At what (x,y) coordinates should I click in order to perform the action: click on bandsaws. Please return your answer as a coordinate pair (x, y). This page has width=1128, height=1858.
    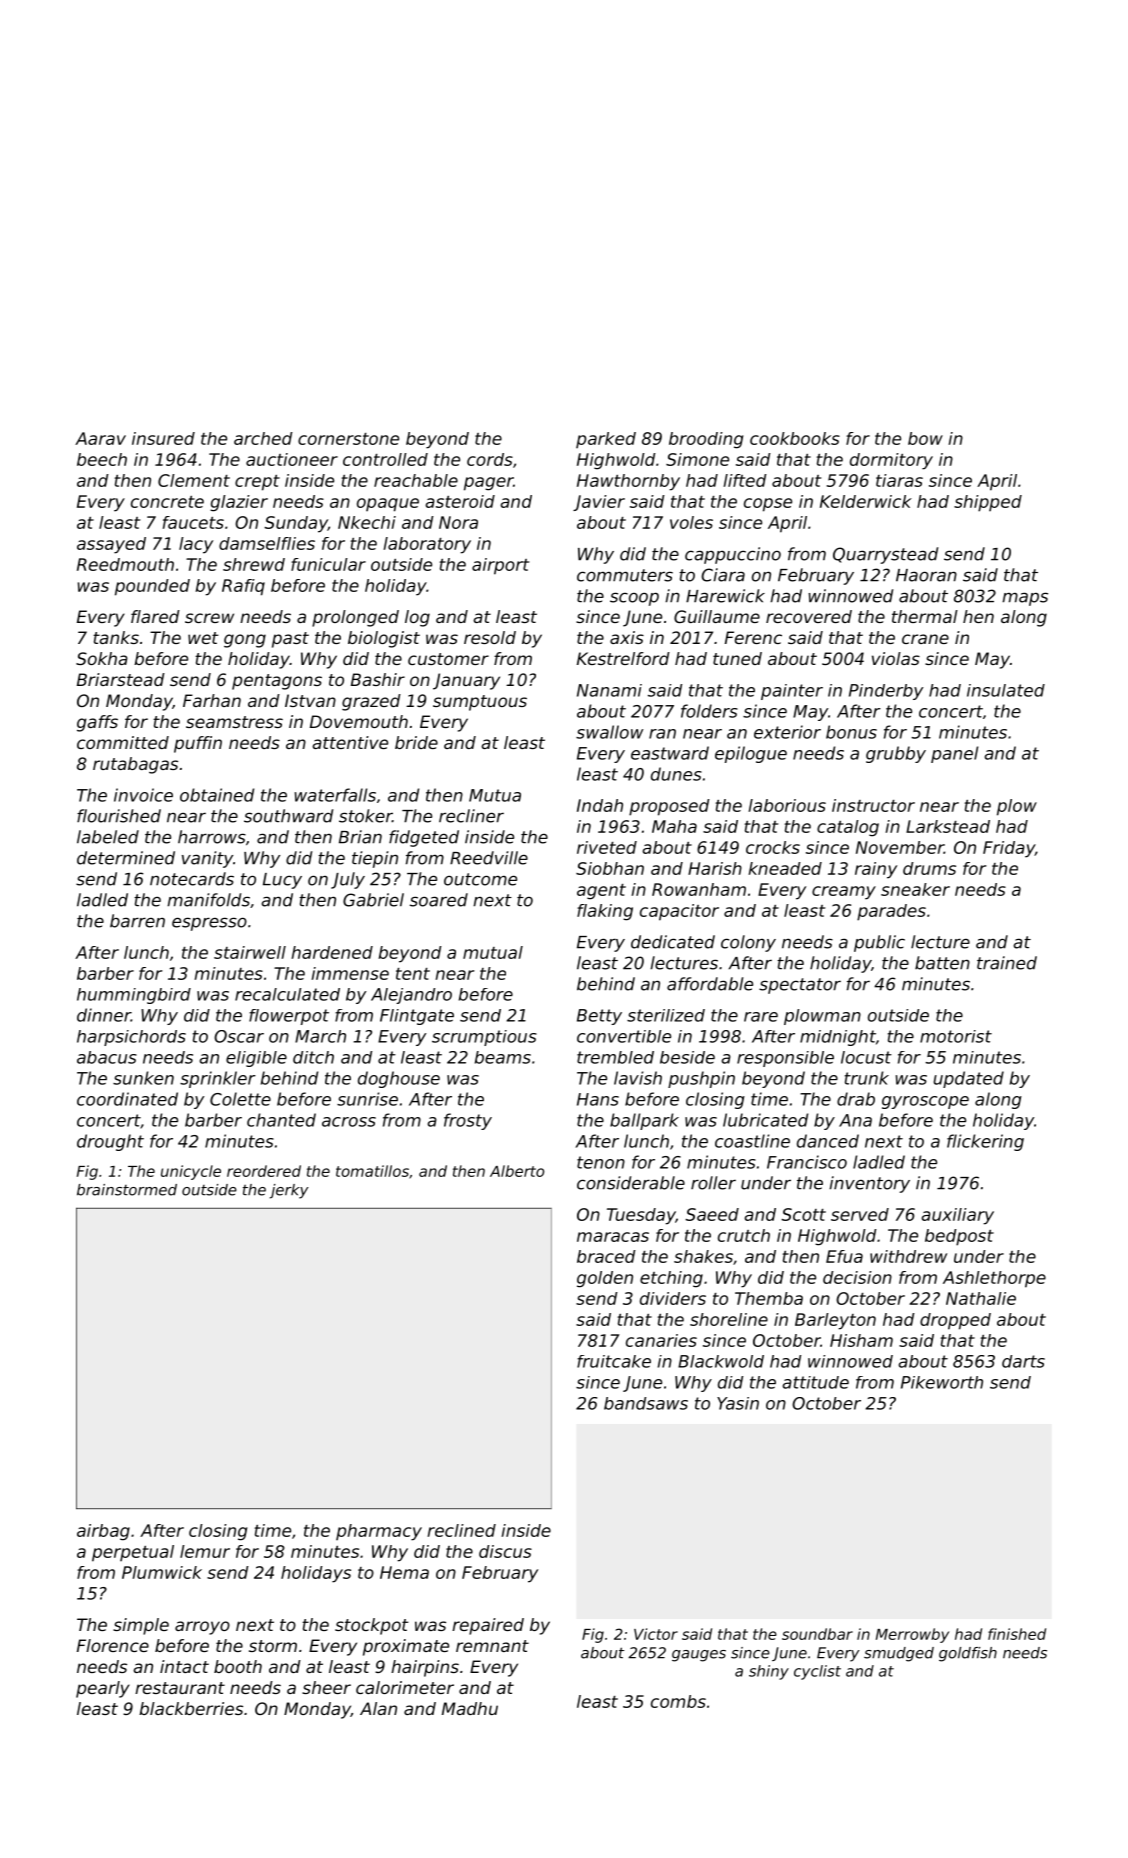
    Looking at the image, I should click on (646, 1403).
